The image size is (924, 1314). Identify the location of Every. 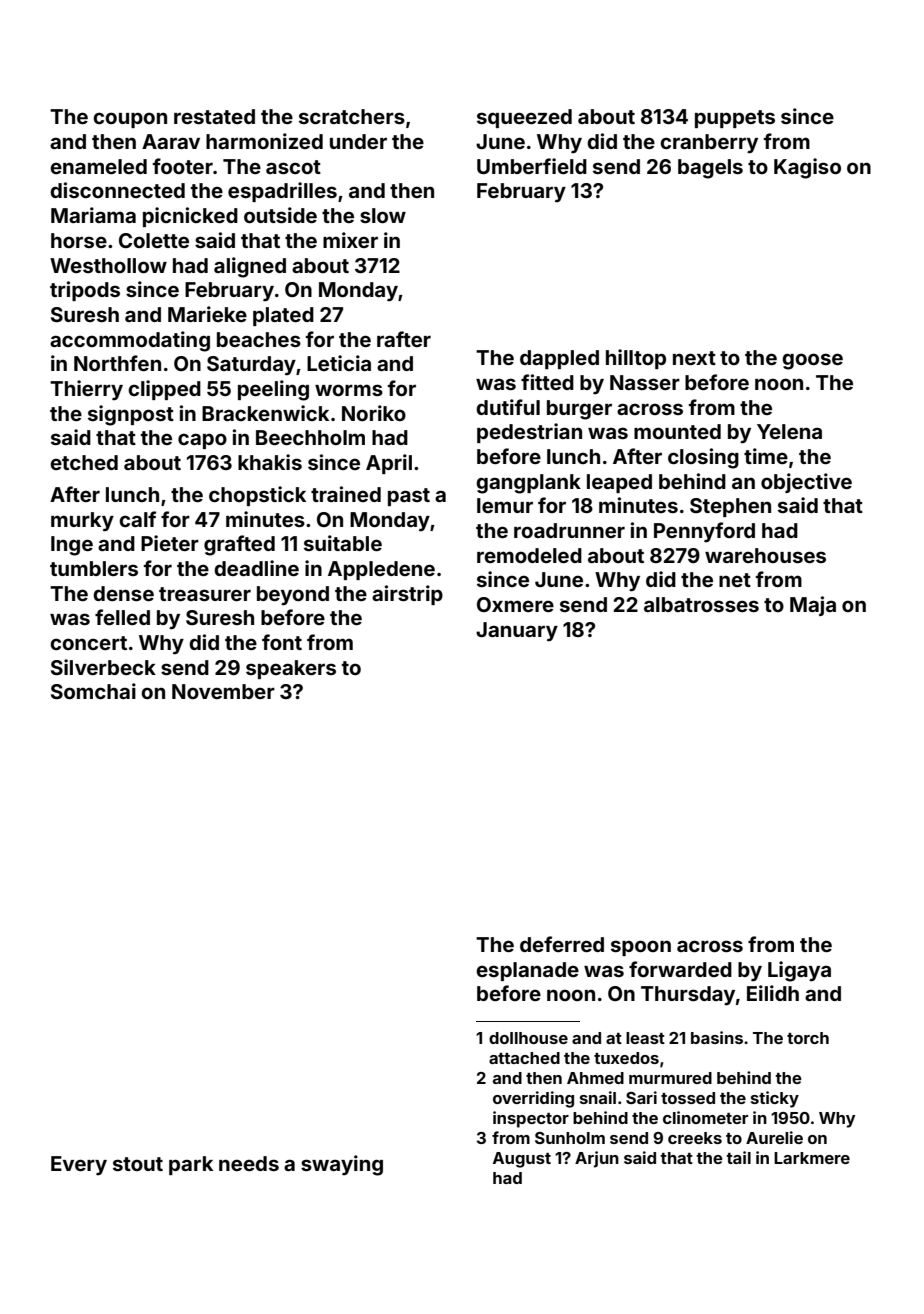
(79, 1165).
